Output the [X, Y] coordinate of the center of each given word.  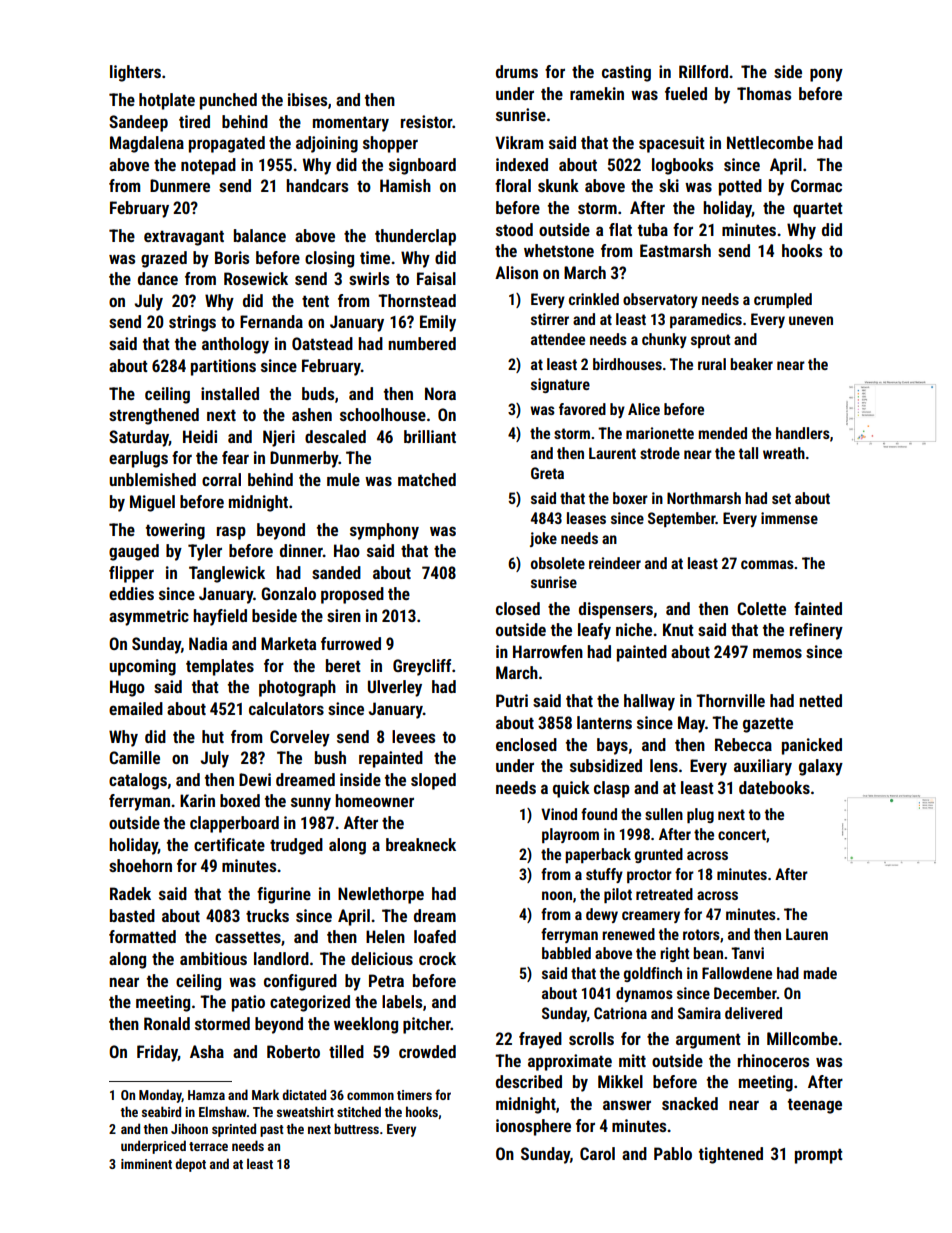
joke [543, 539]
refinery [816, 631]
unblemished [152, 479]
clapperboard [234, 824]
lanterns [604, 722]
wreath [784, 453]
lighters [135, 73]
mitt [632, 1060]
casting [626, 73]
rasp [231, 533]
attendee [558, 339]
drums [517, 71]
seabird [161, 1111]
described [529, 1081]
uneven [811, 320]
